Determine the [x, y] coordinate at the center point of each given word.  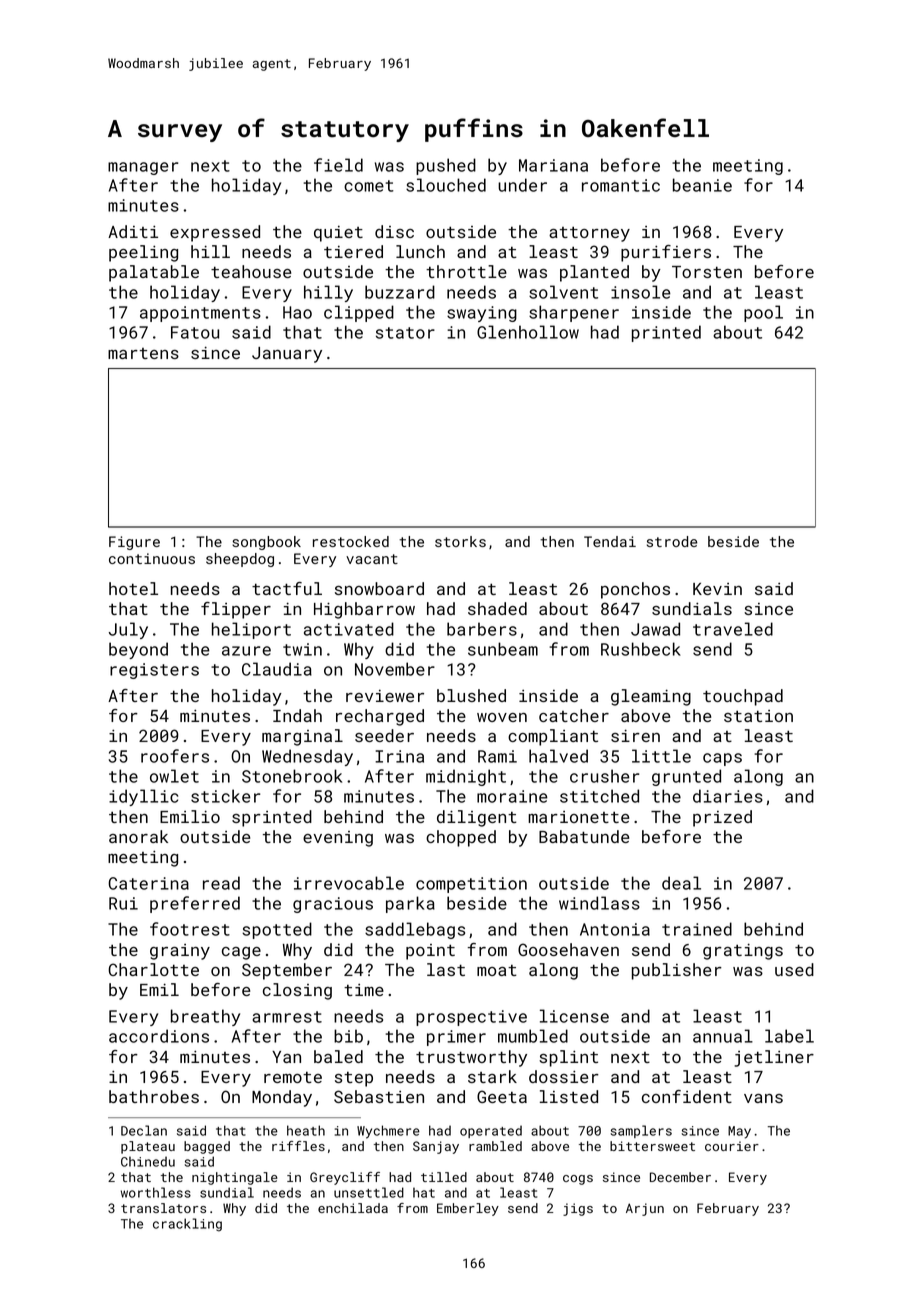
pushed [446, 166]
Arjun [645, 1209]
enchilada [353, 1208]
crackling [187, 1225]
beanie [702, 185]
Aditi [133, 231]
